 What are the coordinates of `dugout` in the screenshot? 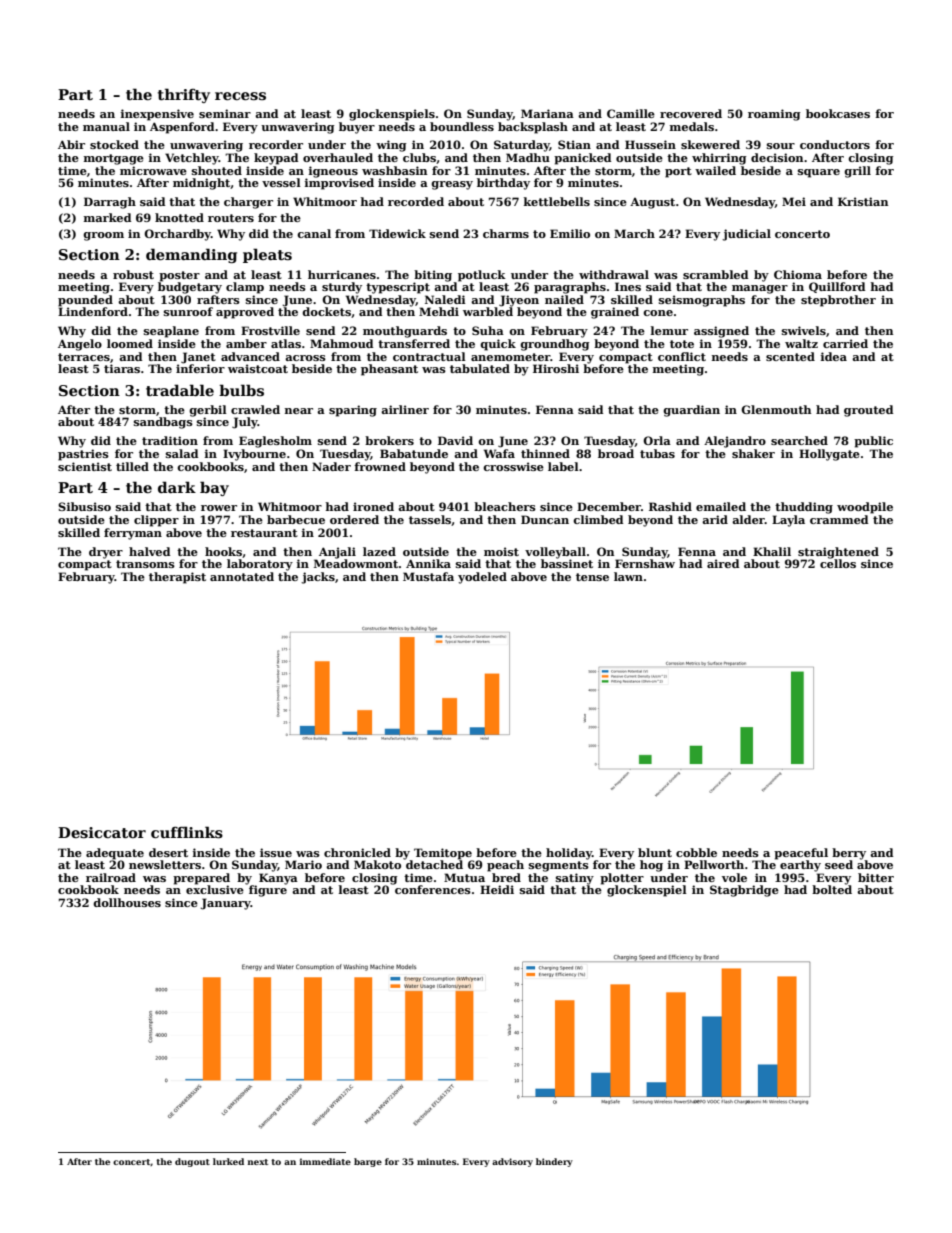 It's located at (192, 1162).
